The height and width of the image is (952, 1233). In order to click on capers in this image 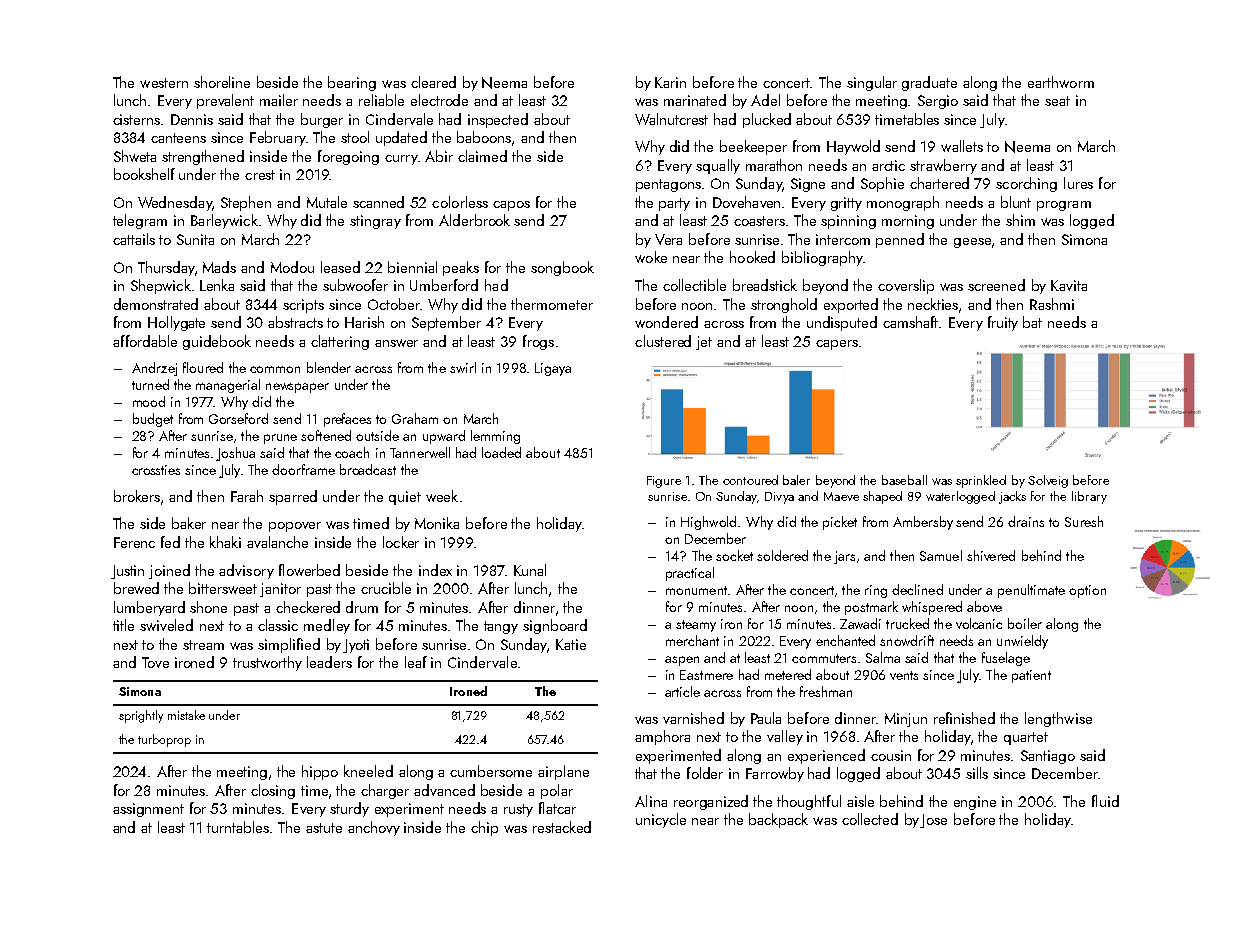, I will do `click(837, 345)`.
